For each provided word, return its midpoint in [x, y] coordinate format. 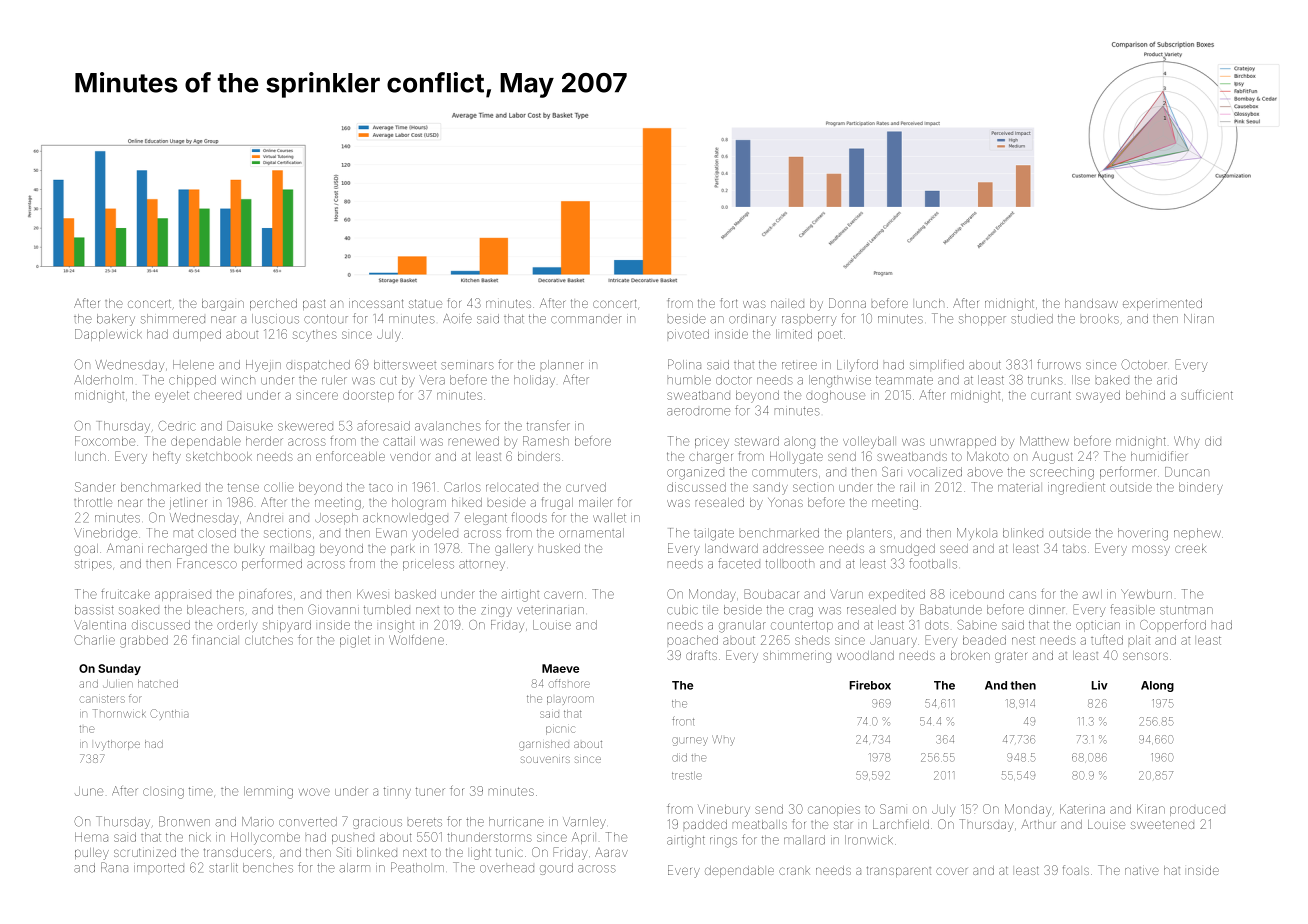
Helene [193, 365]
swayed [1098, 396]
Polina [684, 364]
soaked [139, 610]
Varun [846, 594]
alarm [354, 868]
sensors [1145, 656]
